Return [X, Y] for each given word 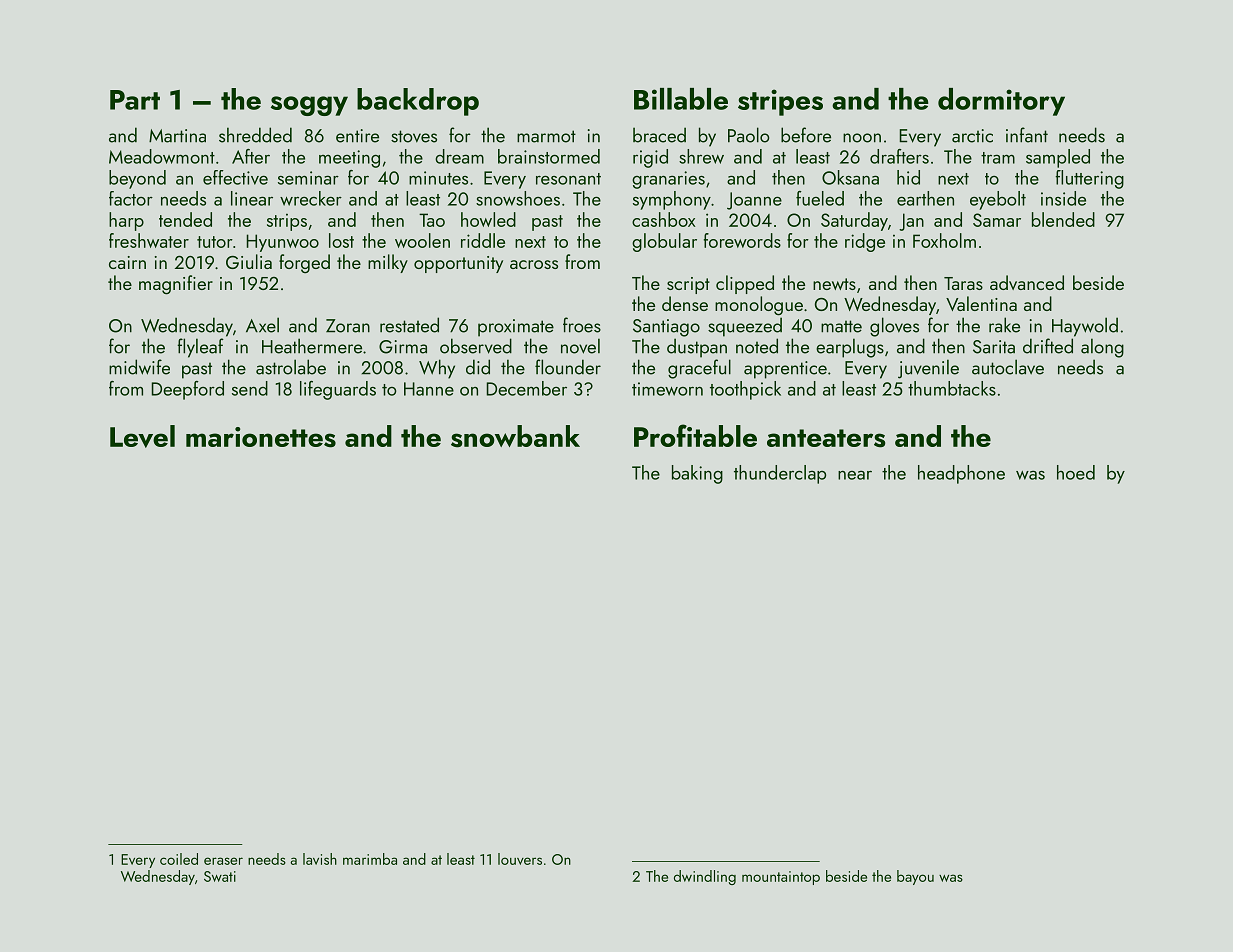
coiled [179, 859]
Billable [681, 99]
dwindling [705, 877]
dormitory [1001, 102]
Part [135, 100]
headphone [961, 474]
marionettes [261, 437]
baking [697, 474]
